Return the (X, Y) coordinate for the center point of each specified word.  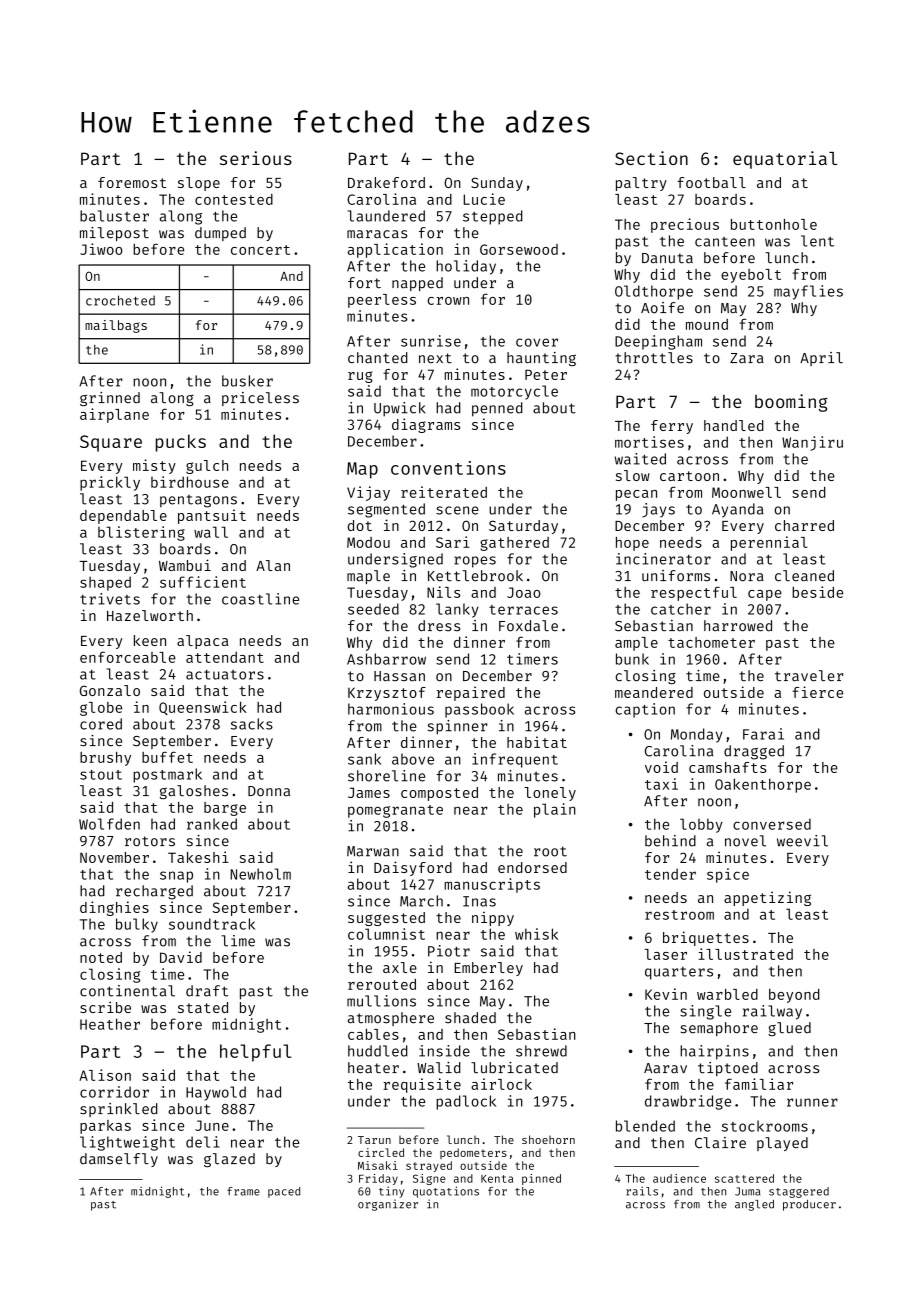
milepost (114, 234)
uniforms (676, 576)
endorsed (532, 867)
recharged (154, 892)
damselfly (119, 1160)
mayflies (808, 292)
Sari (453, 542)
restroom (679, 915)
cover (537, 342)
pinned (541, 1179)
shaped (105, 583)
